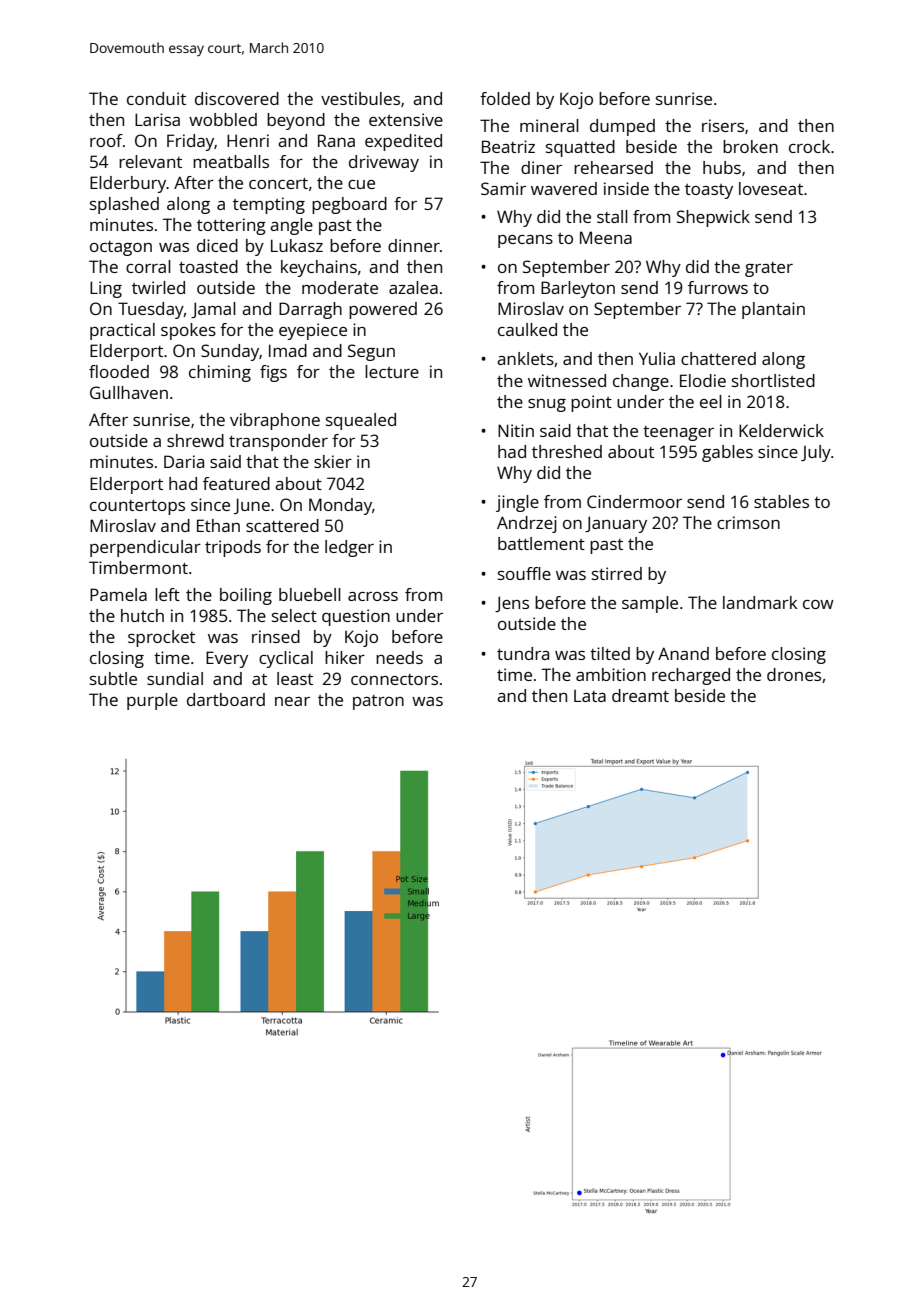 This page has width=924, height=1308. What do you see at coordinates (523, 653) in the page?
I see `tundra` at bounding box center [523, 653].
